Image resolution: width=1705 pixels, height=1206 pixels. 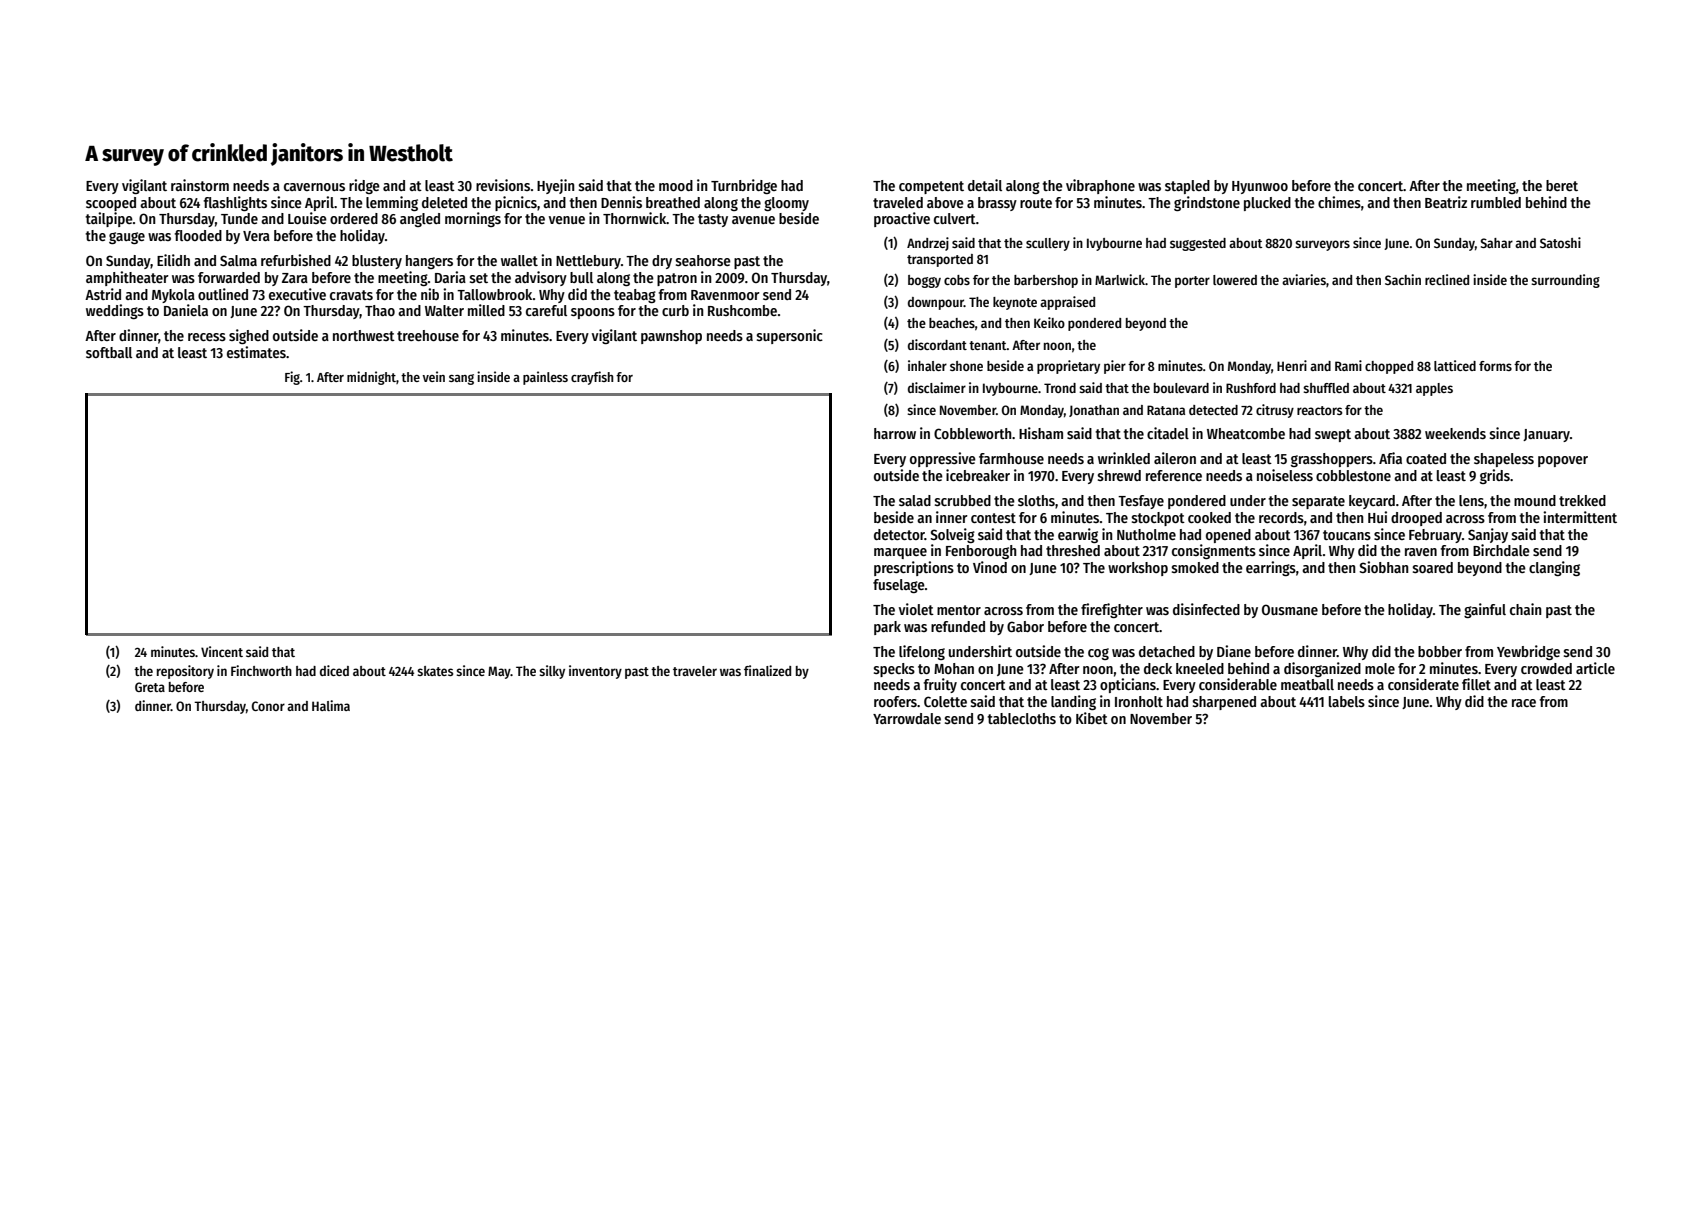 I want to click on race, so click(x=1524, y=703).
